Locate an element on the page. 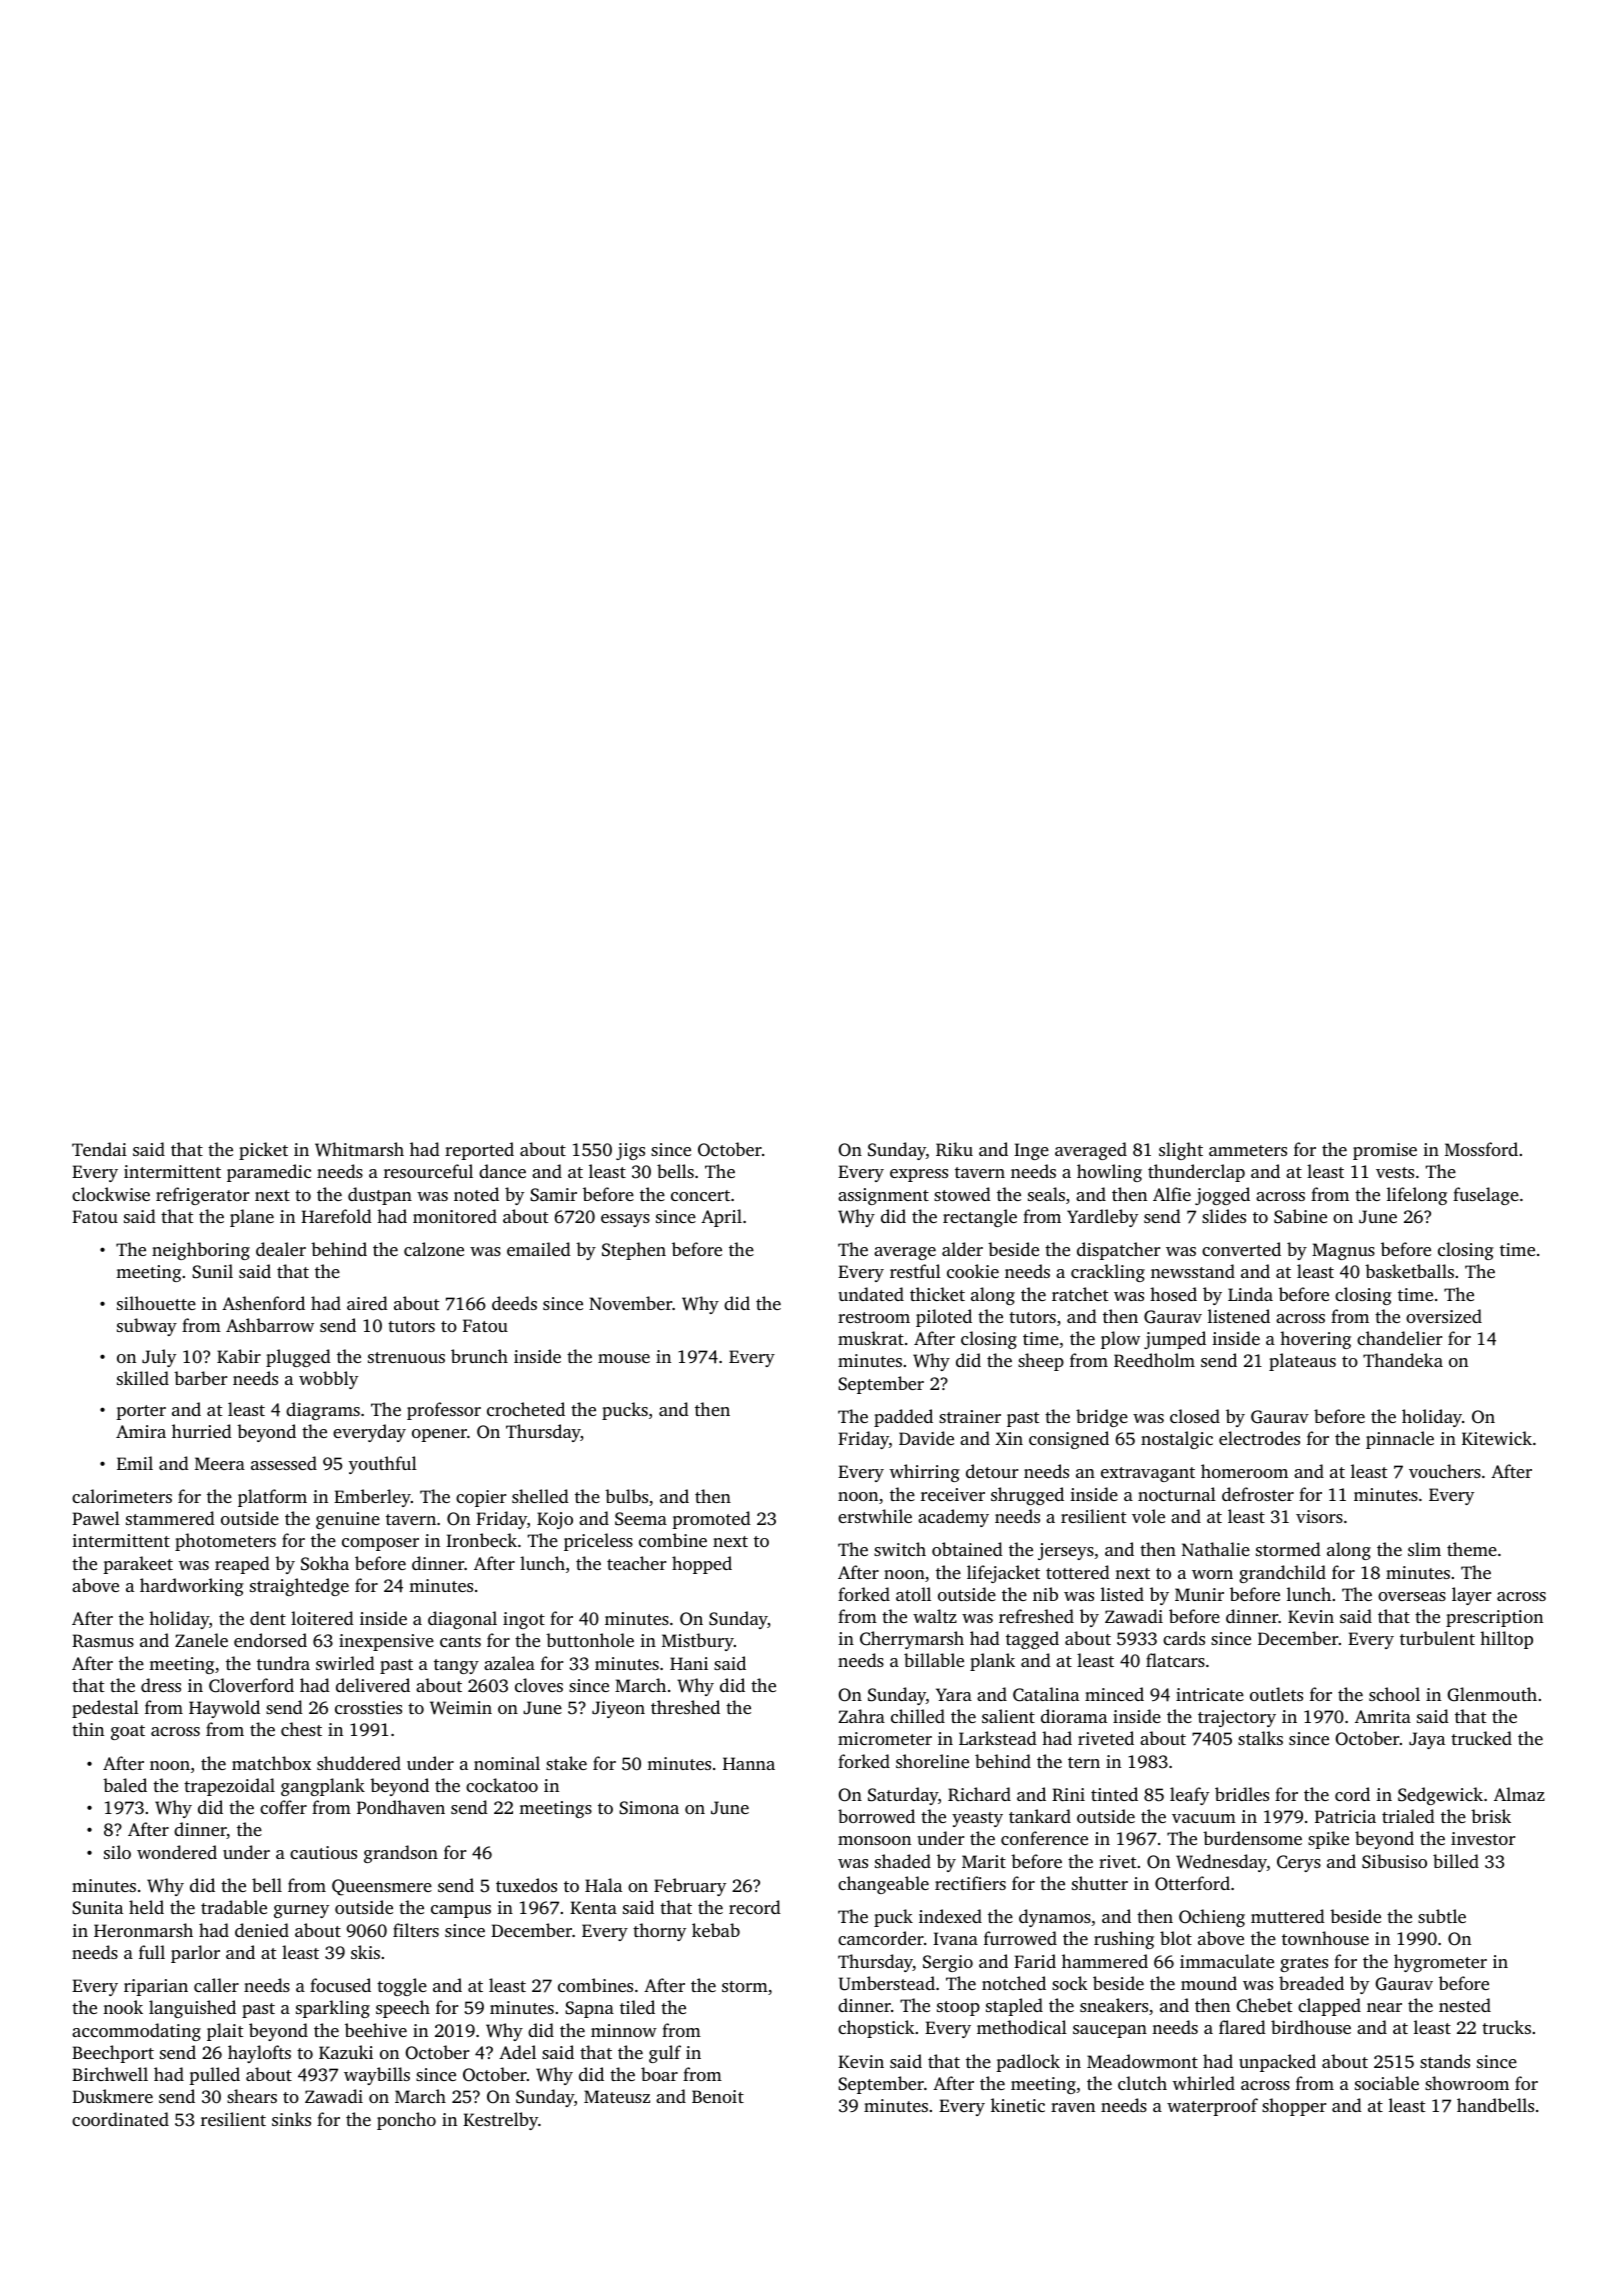 Image resolution: width=1620 pixels, height=2292 pixels. Nathalie is located at coordinates (1216, 1549).
